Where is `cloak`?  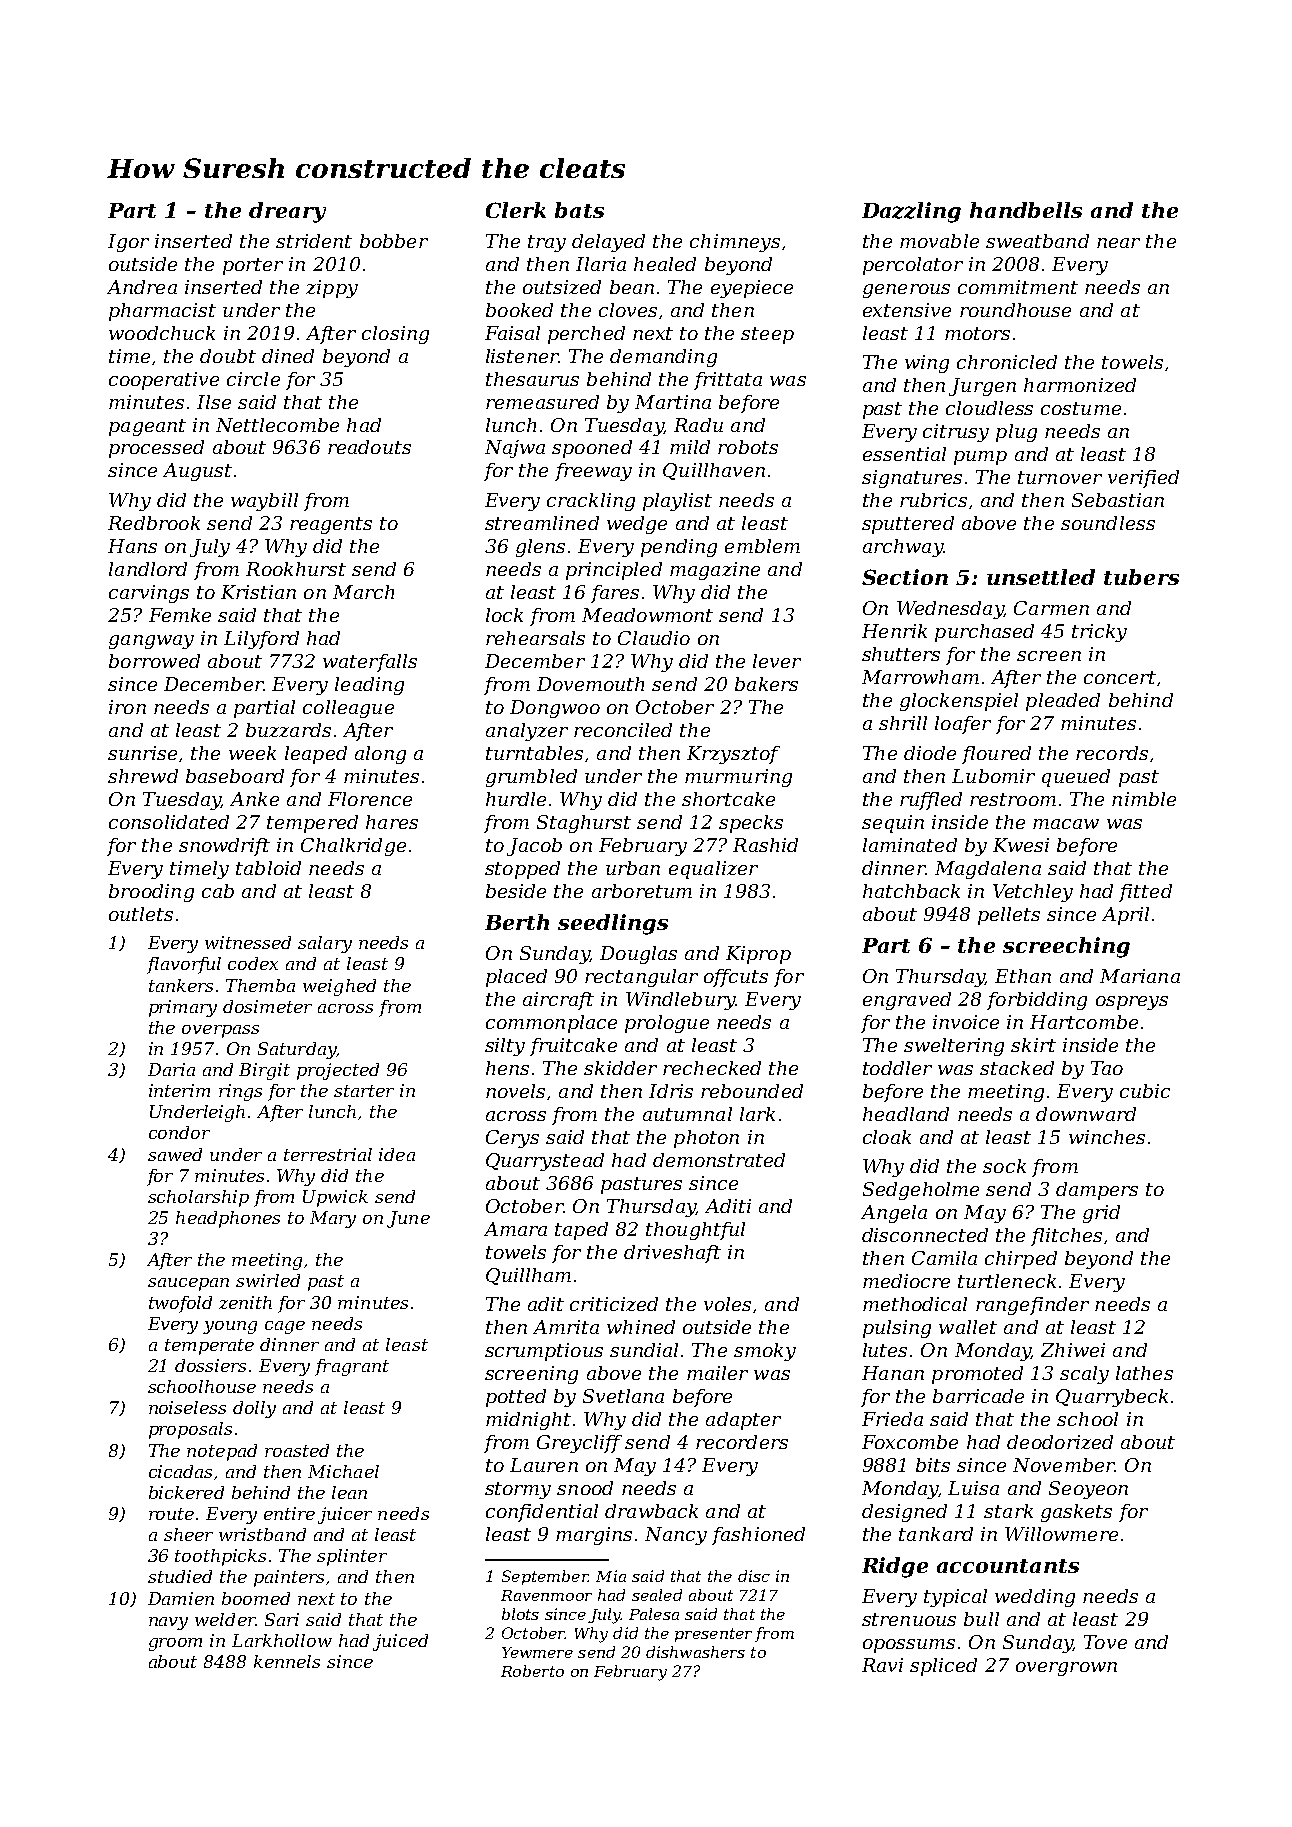 cloak is located at coordinates (887, 1137).
